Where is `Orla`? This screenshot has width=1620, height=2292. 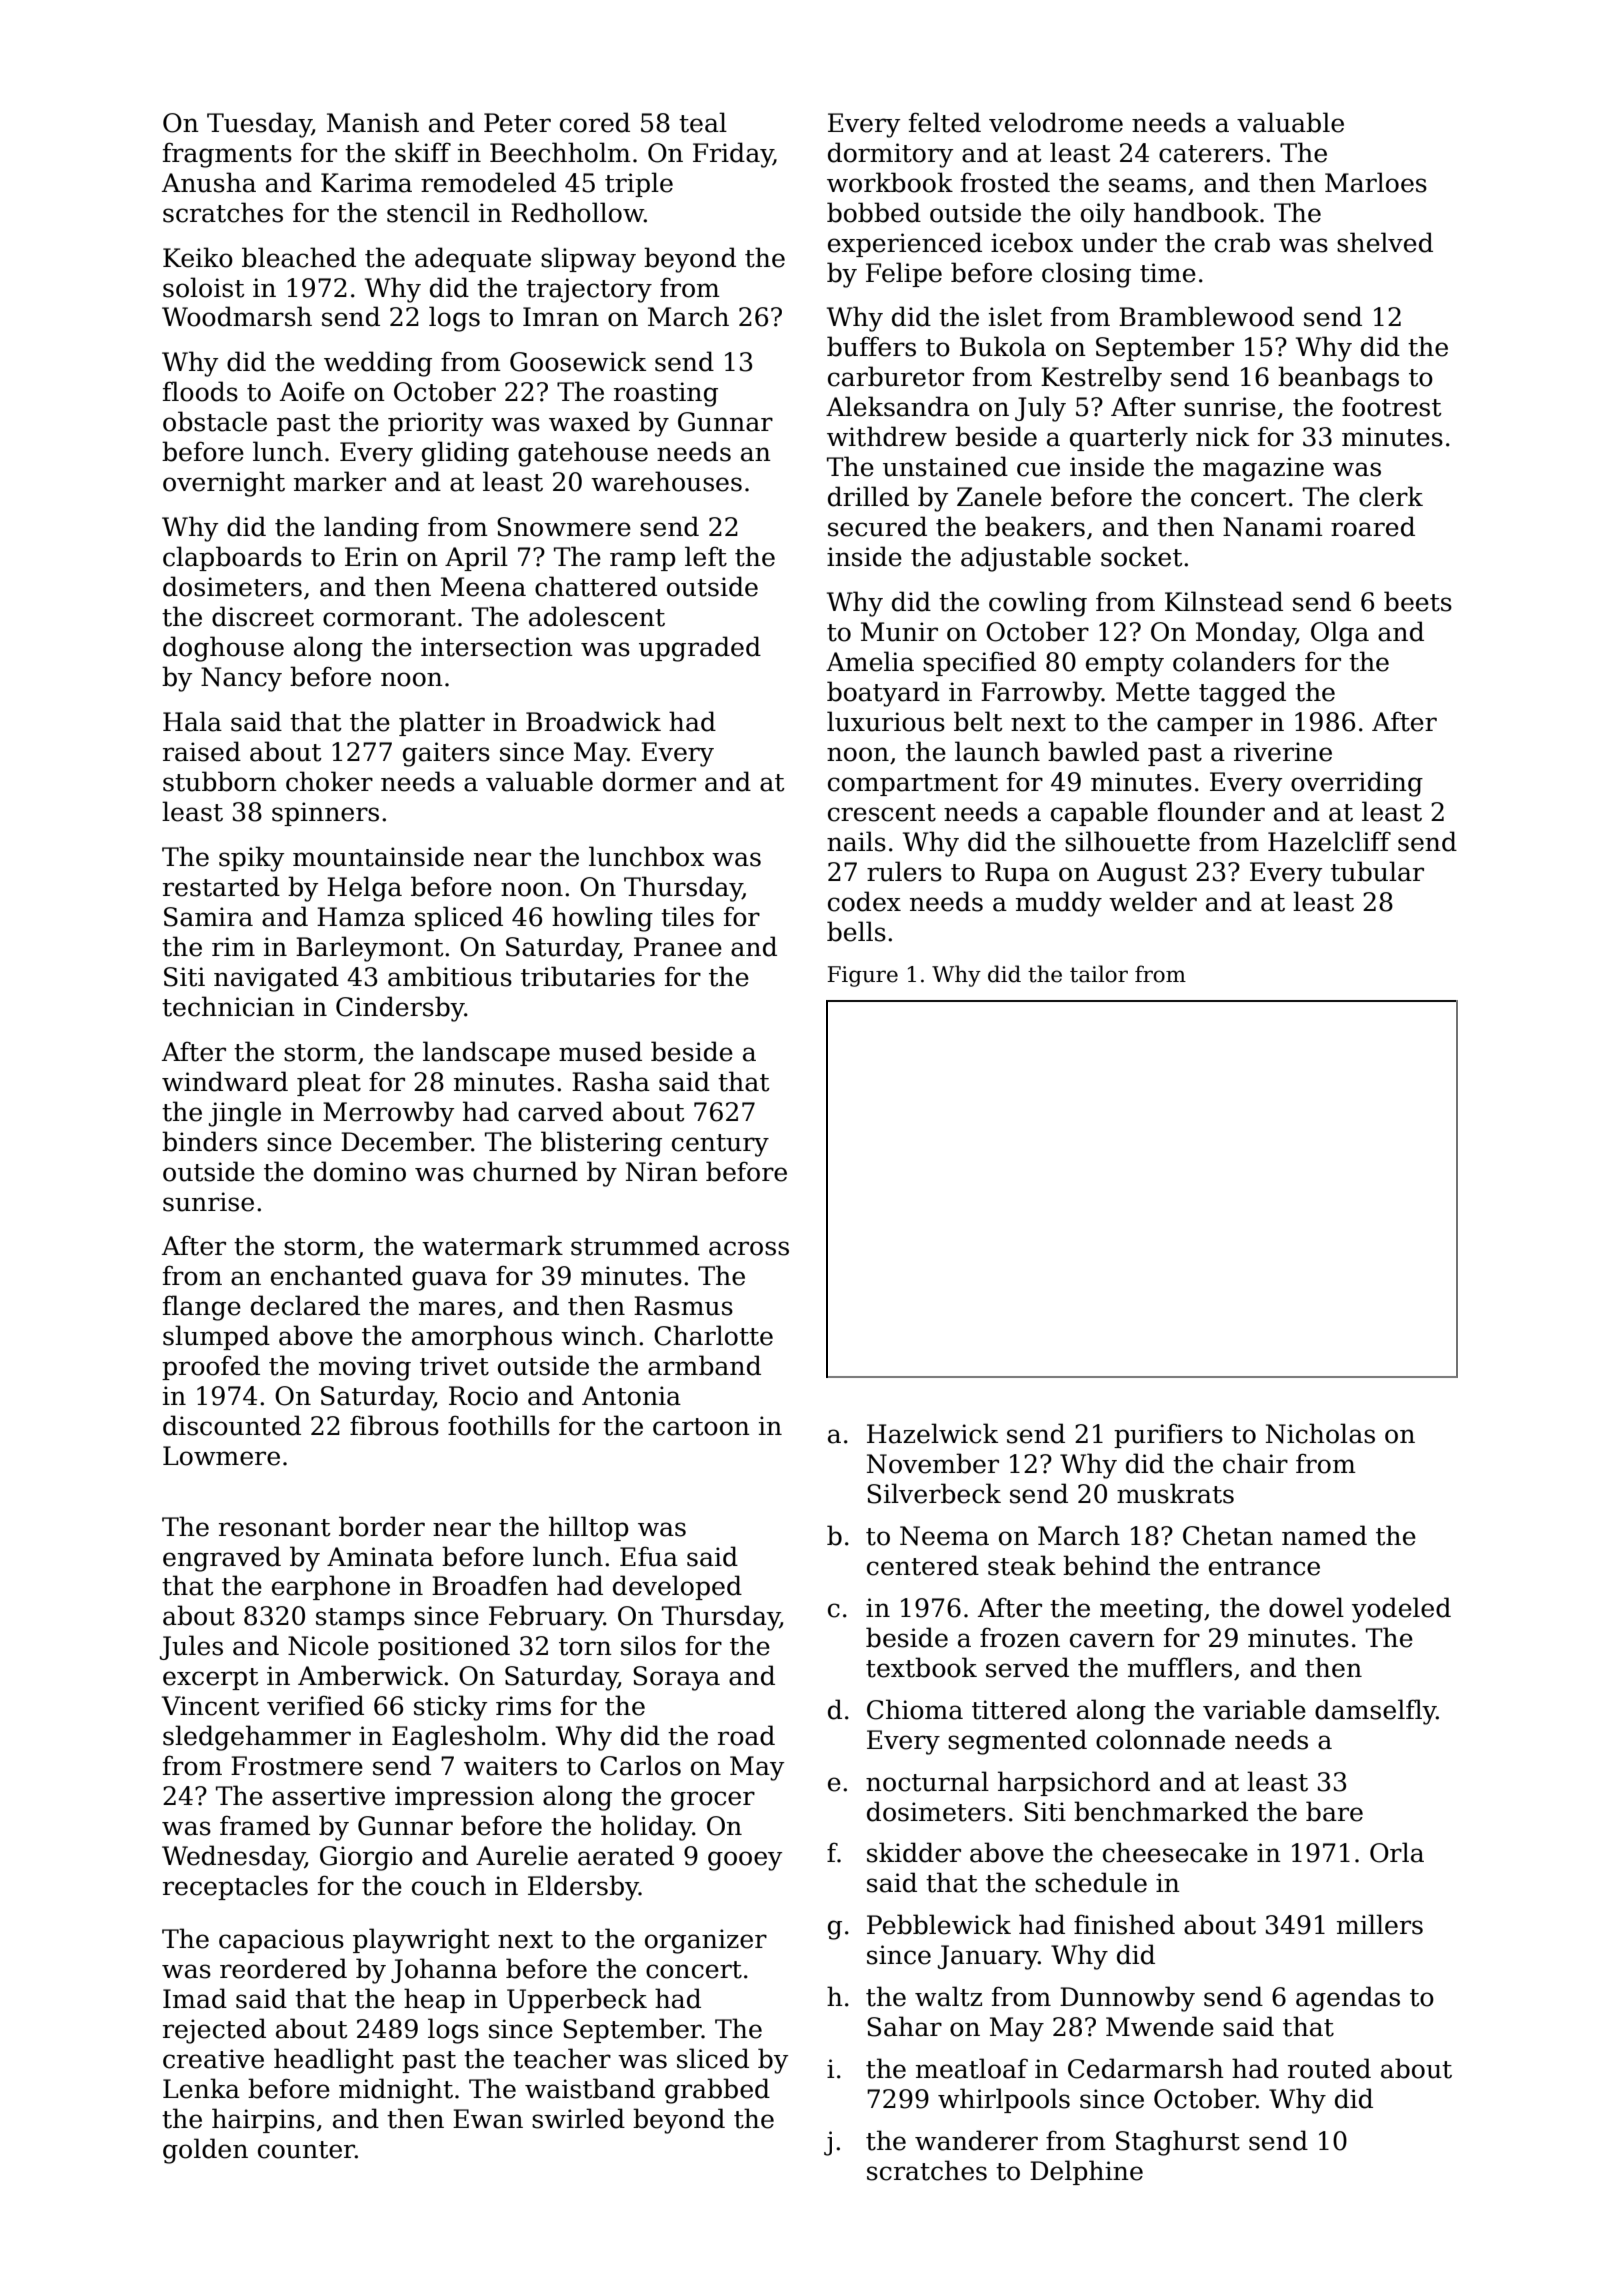
Orla is located at coordinates (1397, 1852).
